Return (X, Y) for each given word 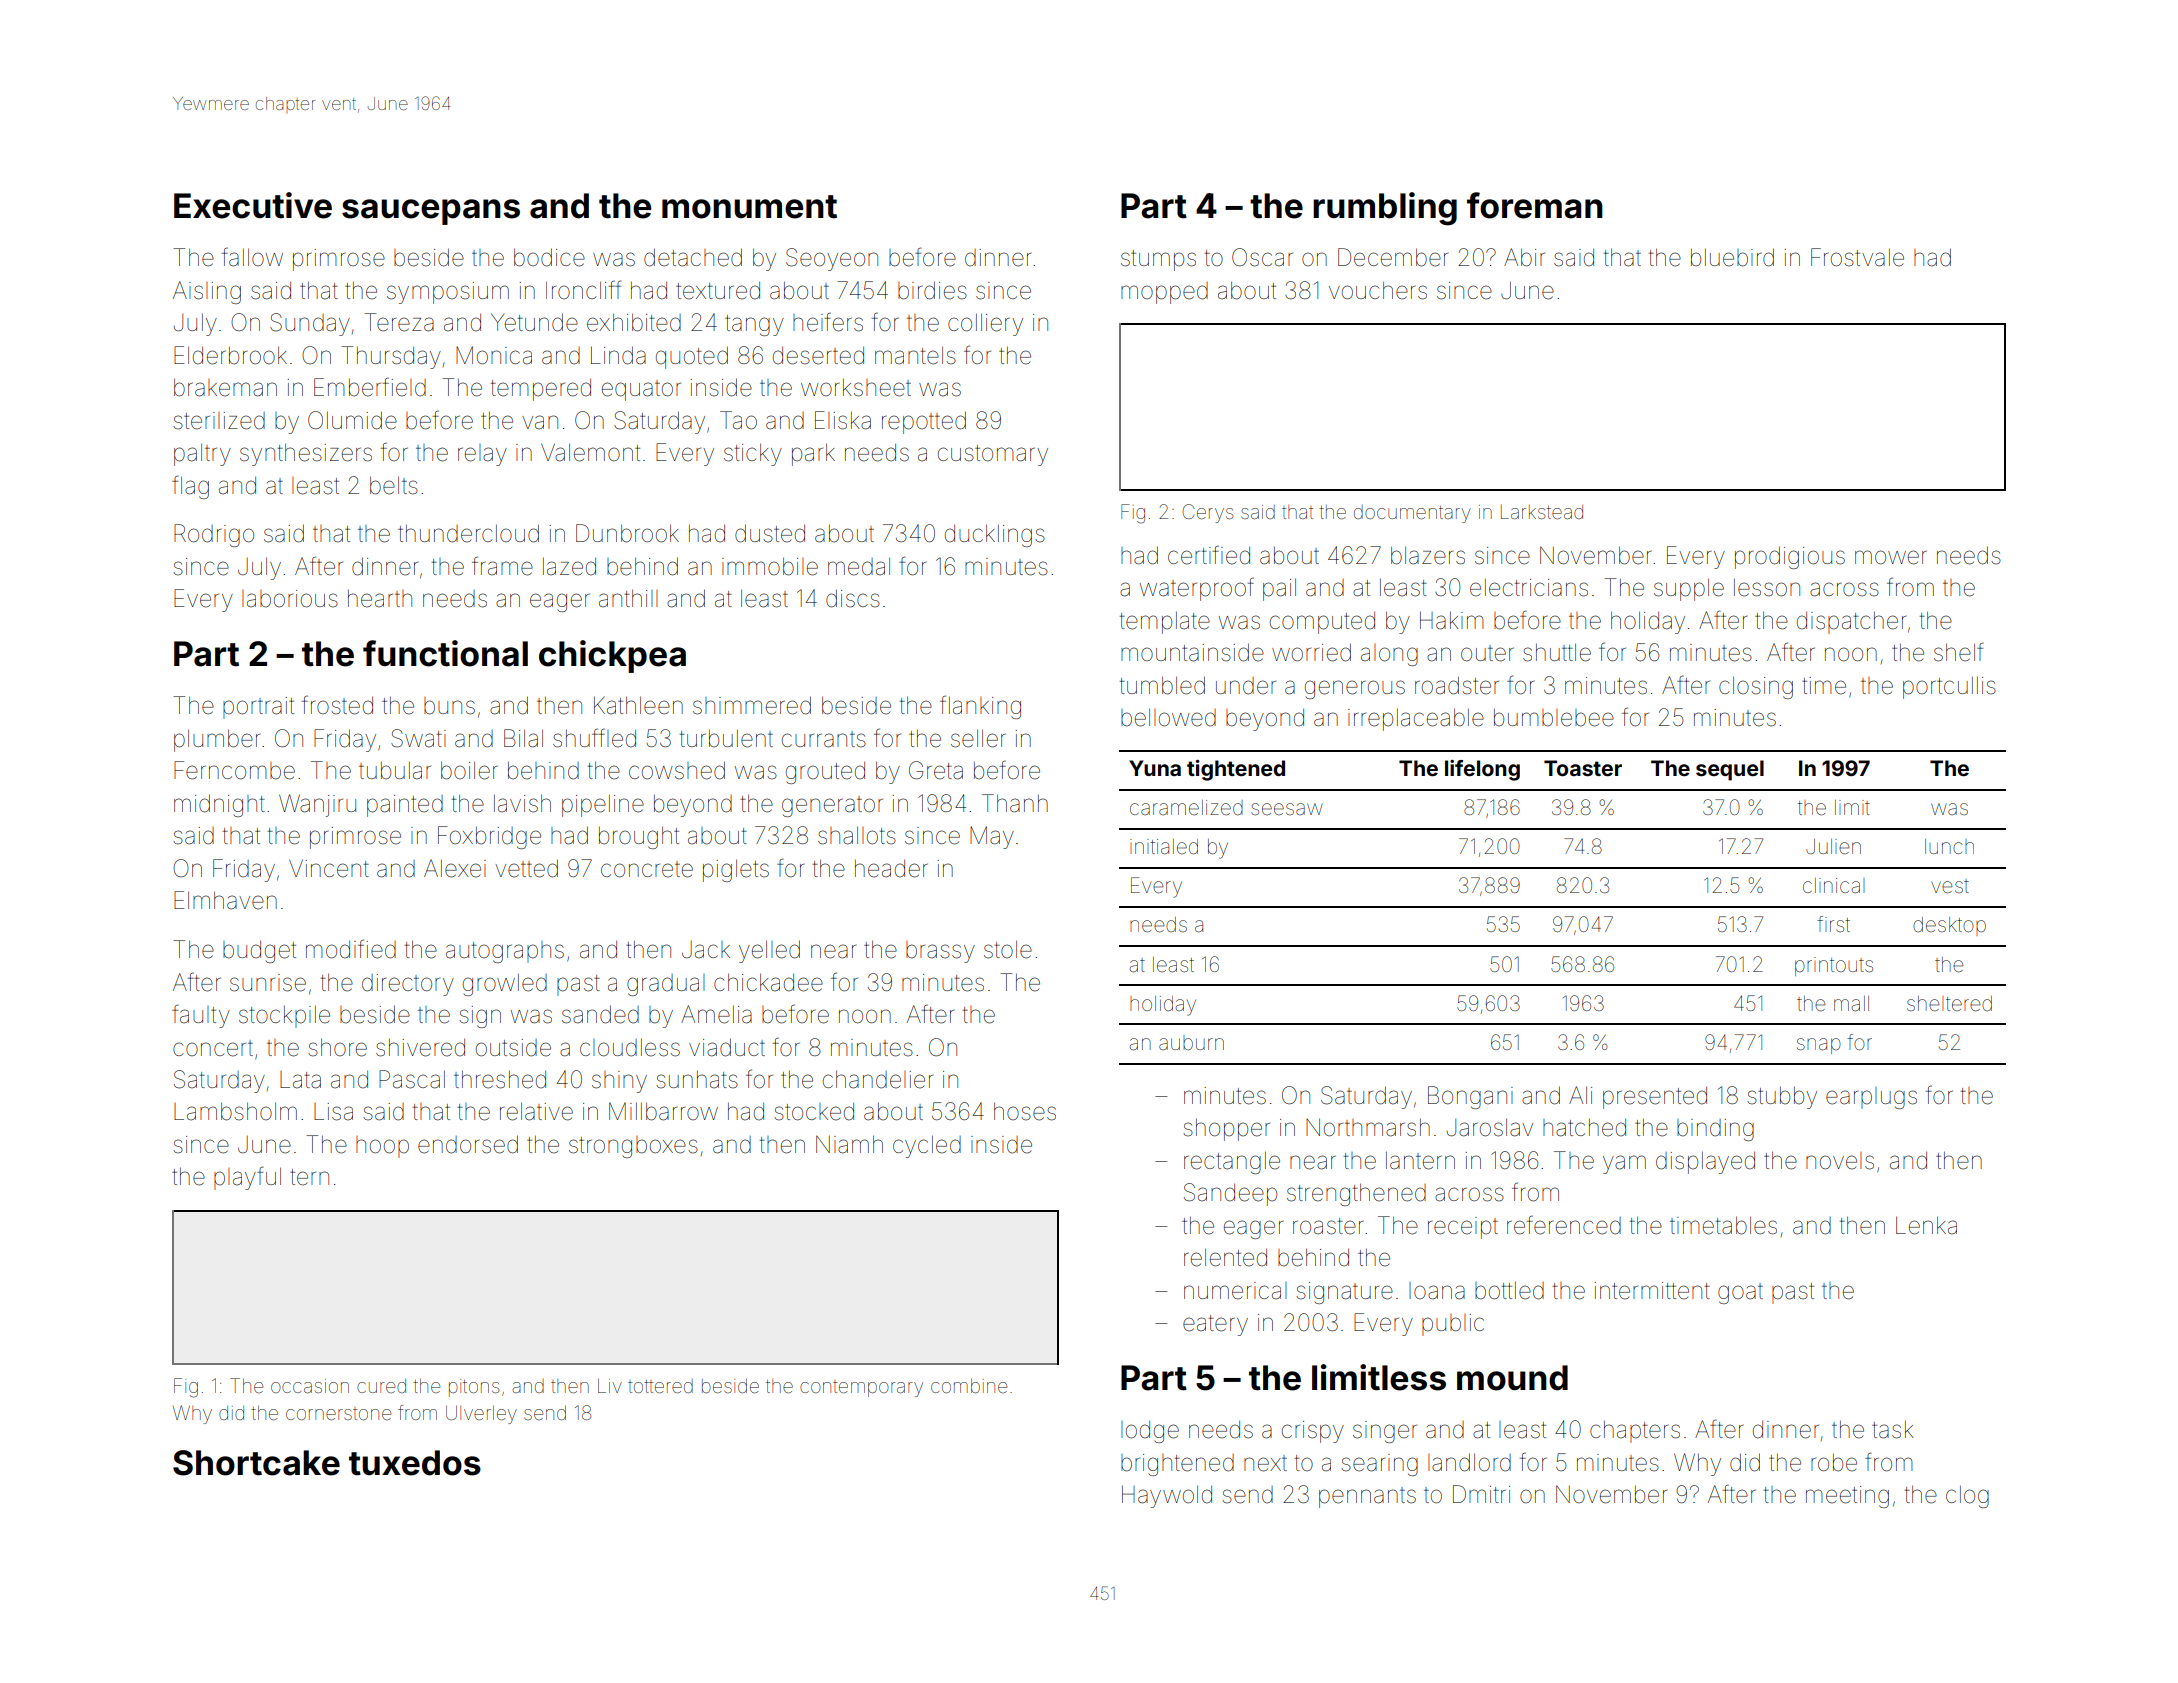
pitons (474, 1388)
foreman (1535, 205)
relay (482, 455)
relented (1225, 1257)
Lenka (1926, 1225)
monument (749, 207)
